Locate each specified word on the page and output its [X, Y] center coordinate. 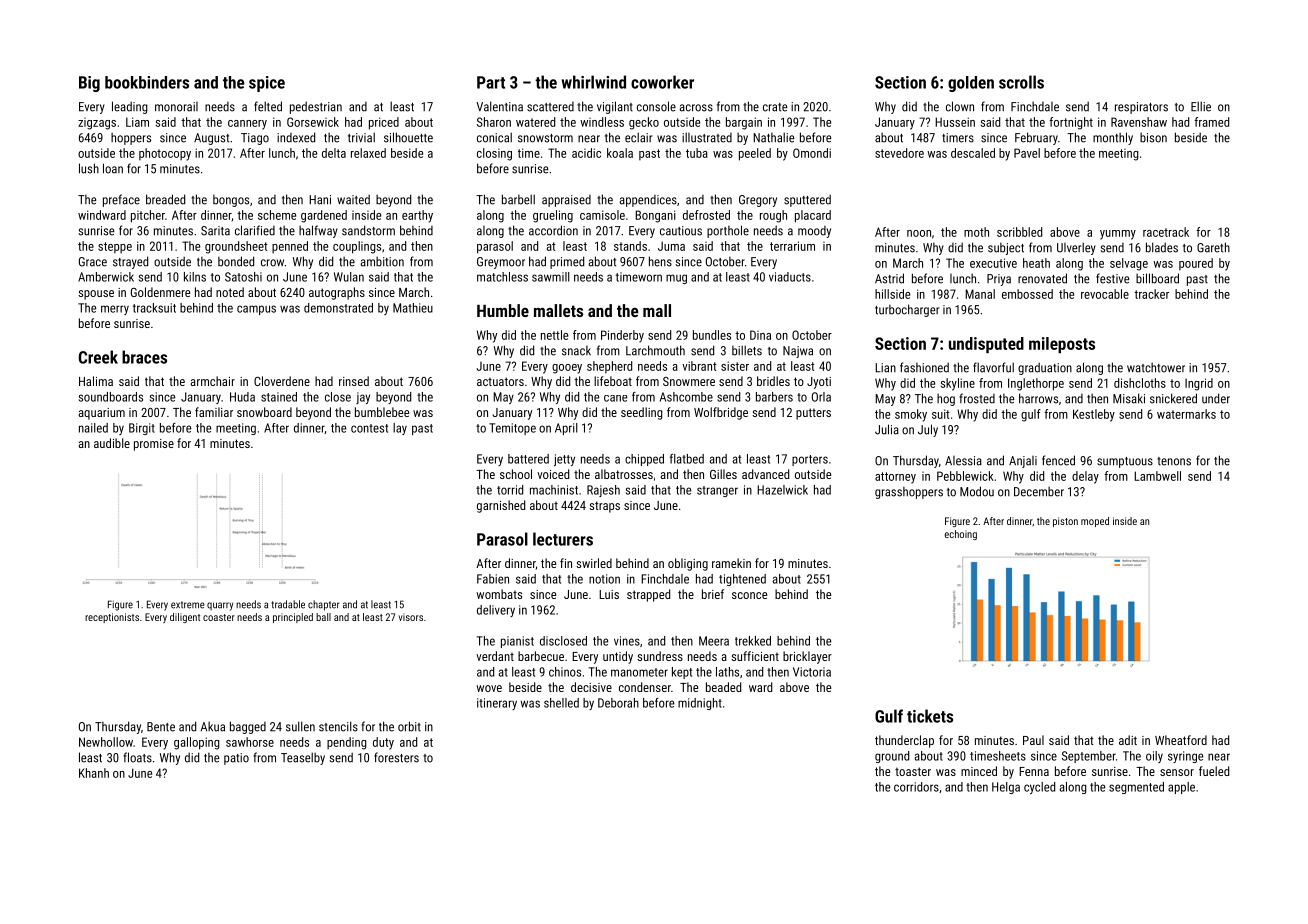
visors [410, 617]
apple [1181, 788]
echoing [961, 535]
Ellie [1201, 106]
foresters [396, 757]
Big [89, 84]
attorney [895, 478]
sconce [749, 595]
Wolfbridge [721, 413]
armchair [213, 381]
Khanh [94, 773]
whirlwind [594, 82]
